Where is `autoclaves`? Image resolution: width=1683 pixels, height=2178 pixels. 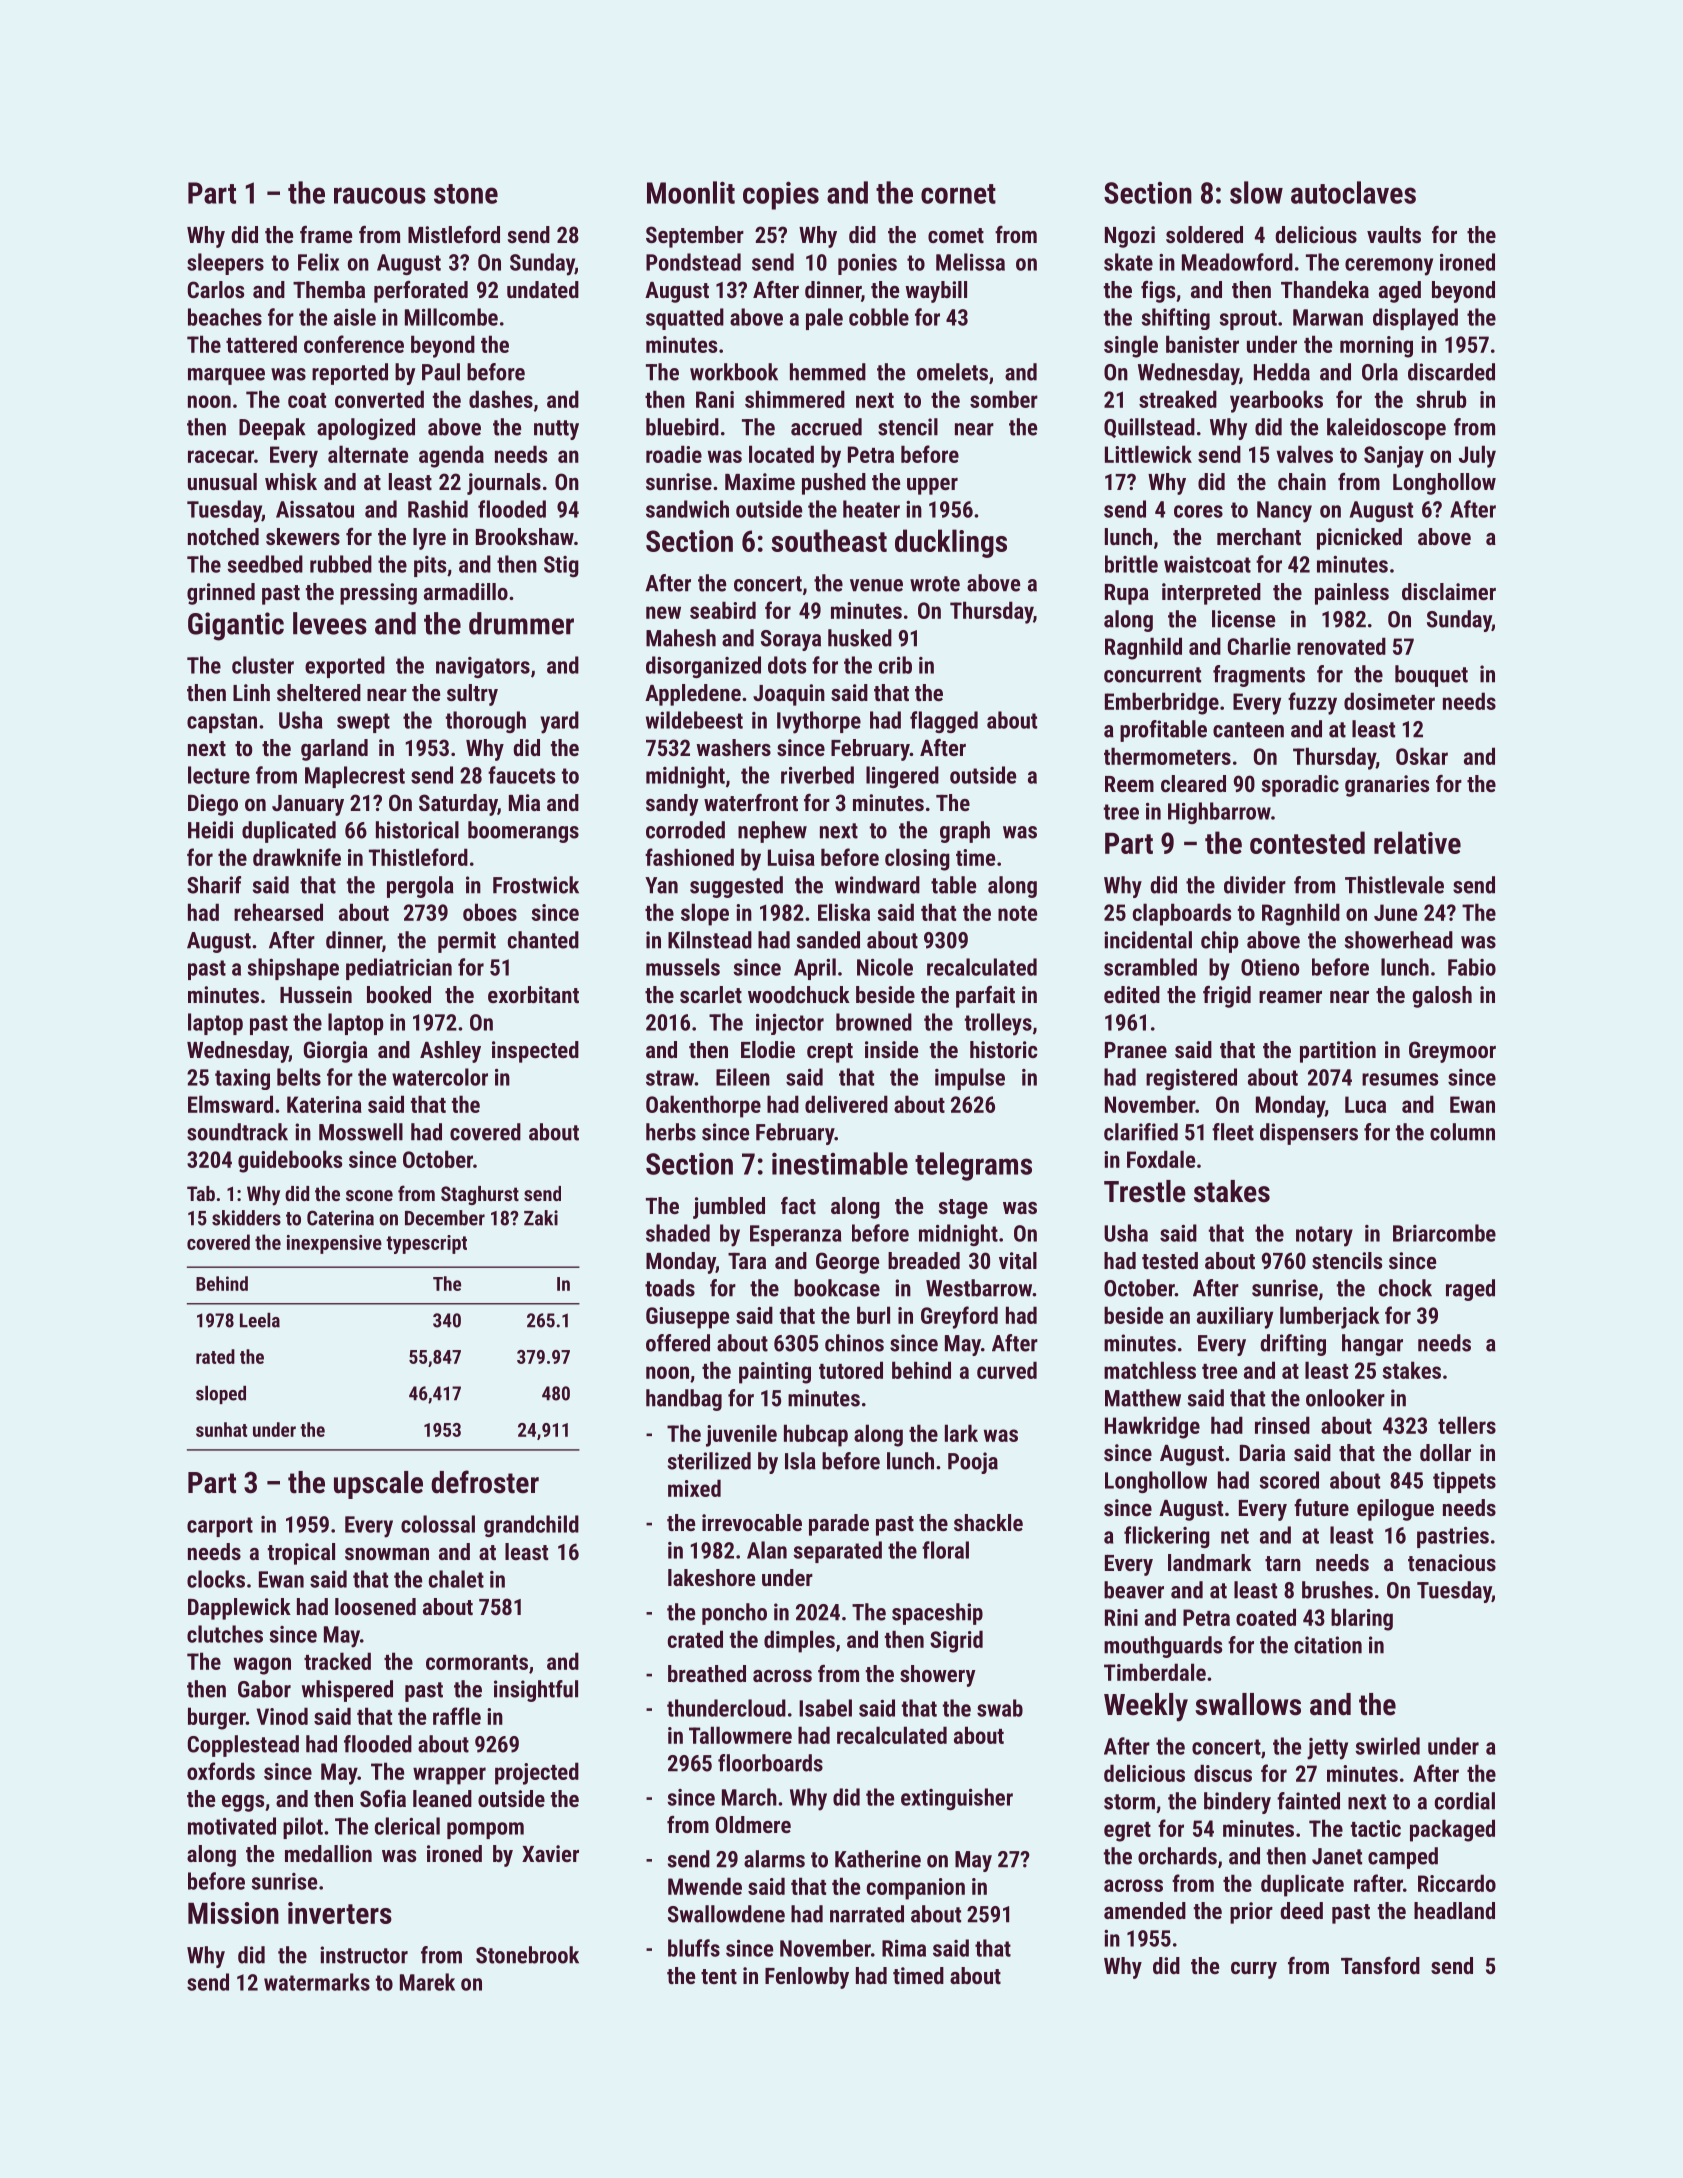
autoclaves is located at coordinates (1353, 192).
